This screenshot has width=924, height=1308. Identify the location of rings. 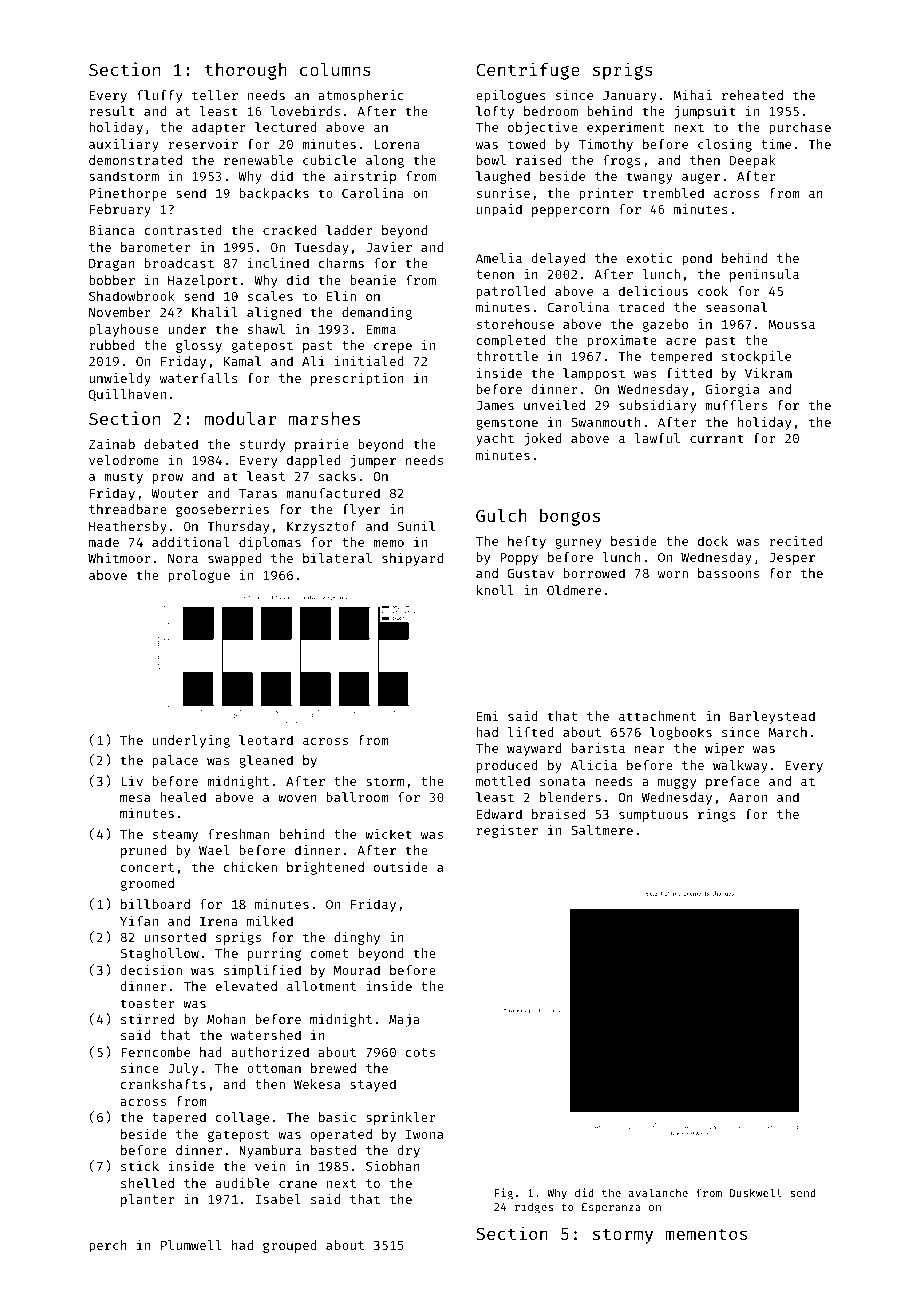
(717, 815).
